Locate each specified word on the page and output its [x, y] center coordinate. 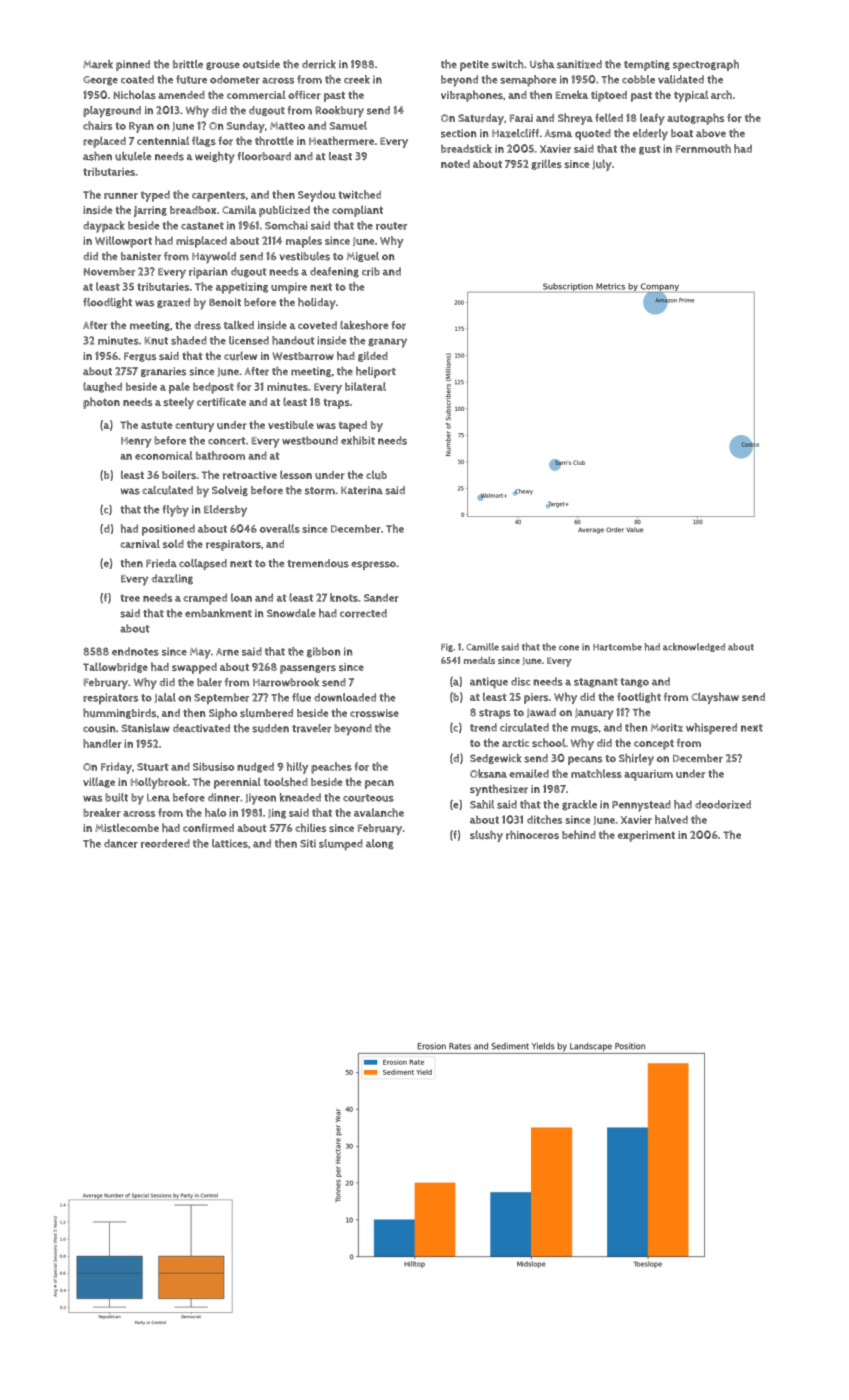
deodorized [723, 804]
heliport [376, 372]
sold [173, 543]
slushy [486, 836]
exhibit [358, 440]
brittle [188, 64]
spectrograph [706, 65]
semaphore [528, 81]
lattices [230, 843]
